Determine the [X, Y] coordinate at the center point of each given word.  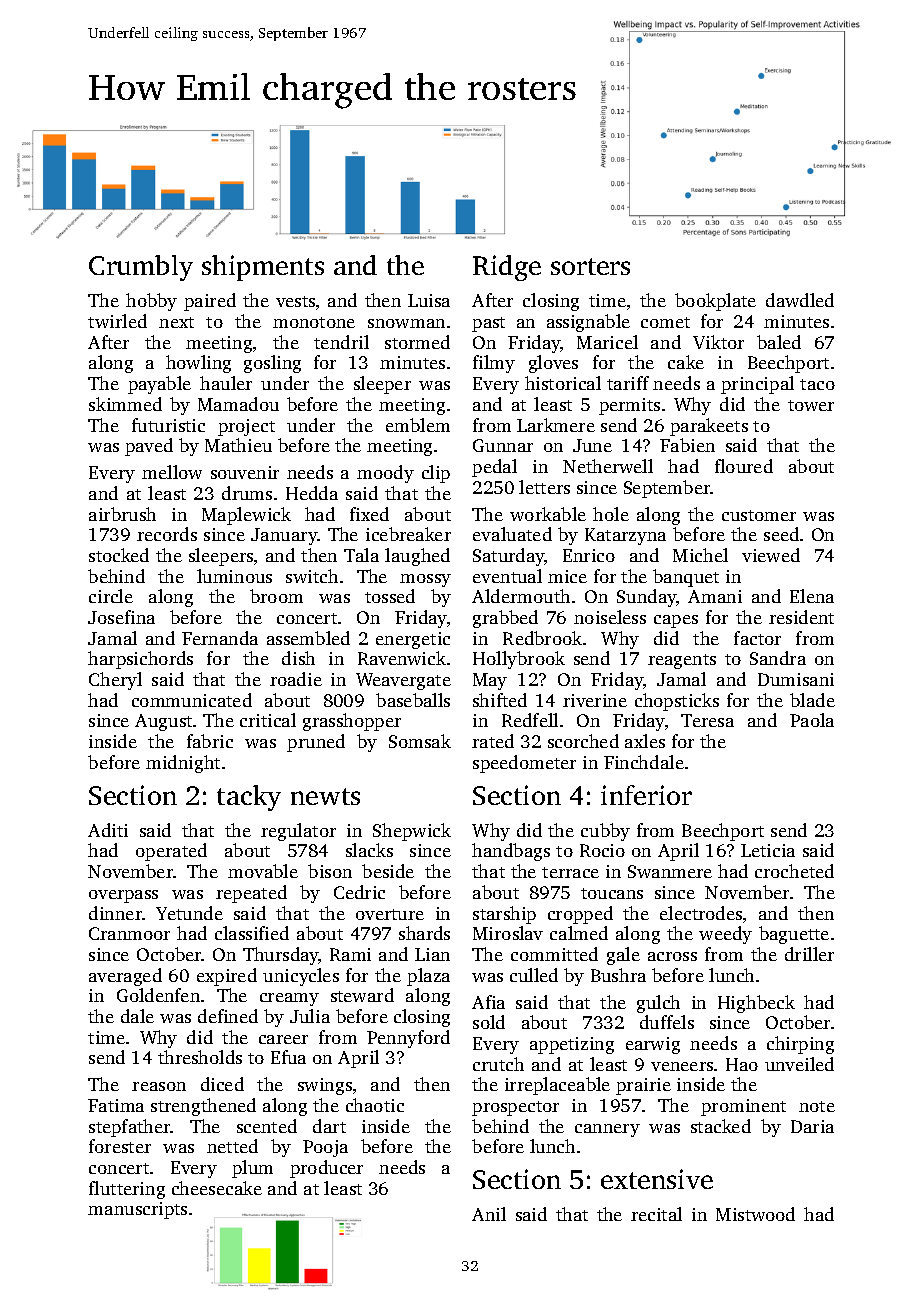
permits [629, 406]
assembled [308, 638]
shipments [263, 268]
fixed [369, 514]
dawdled [800, 300]
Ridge [507, 268]
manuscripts [137, 1210]
